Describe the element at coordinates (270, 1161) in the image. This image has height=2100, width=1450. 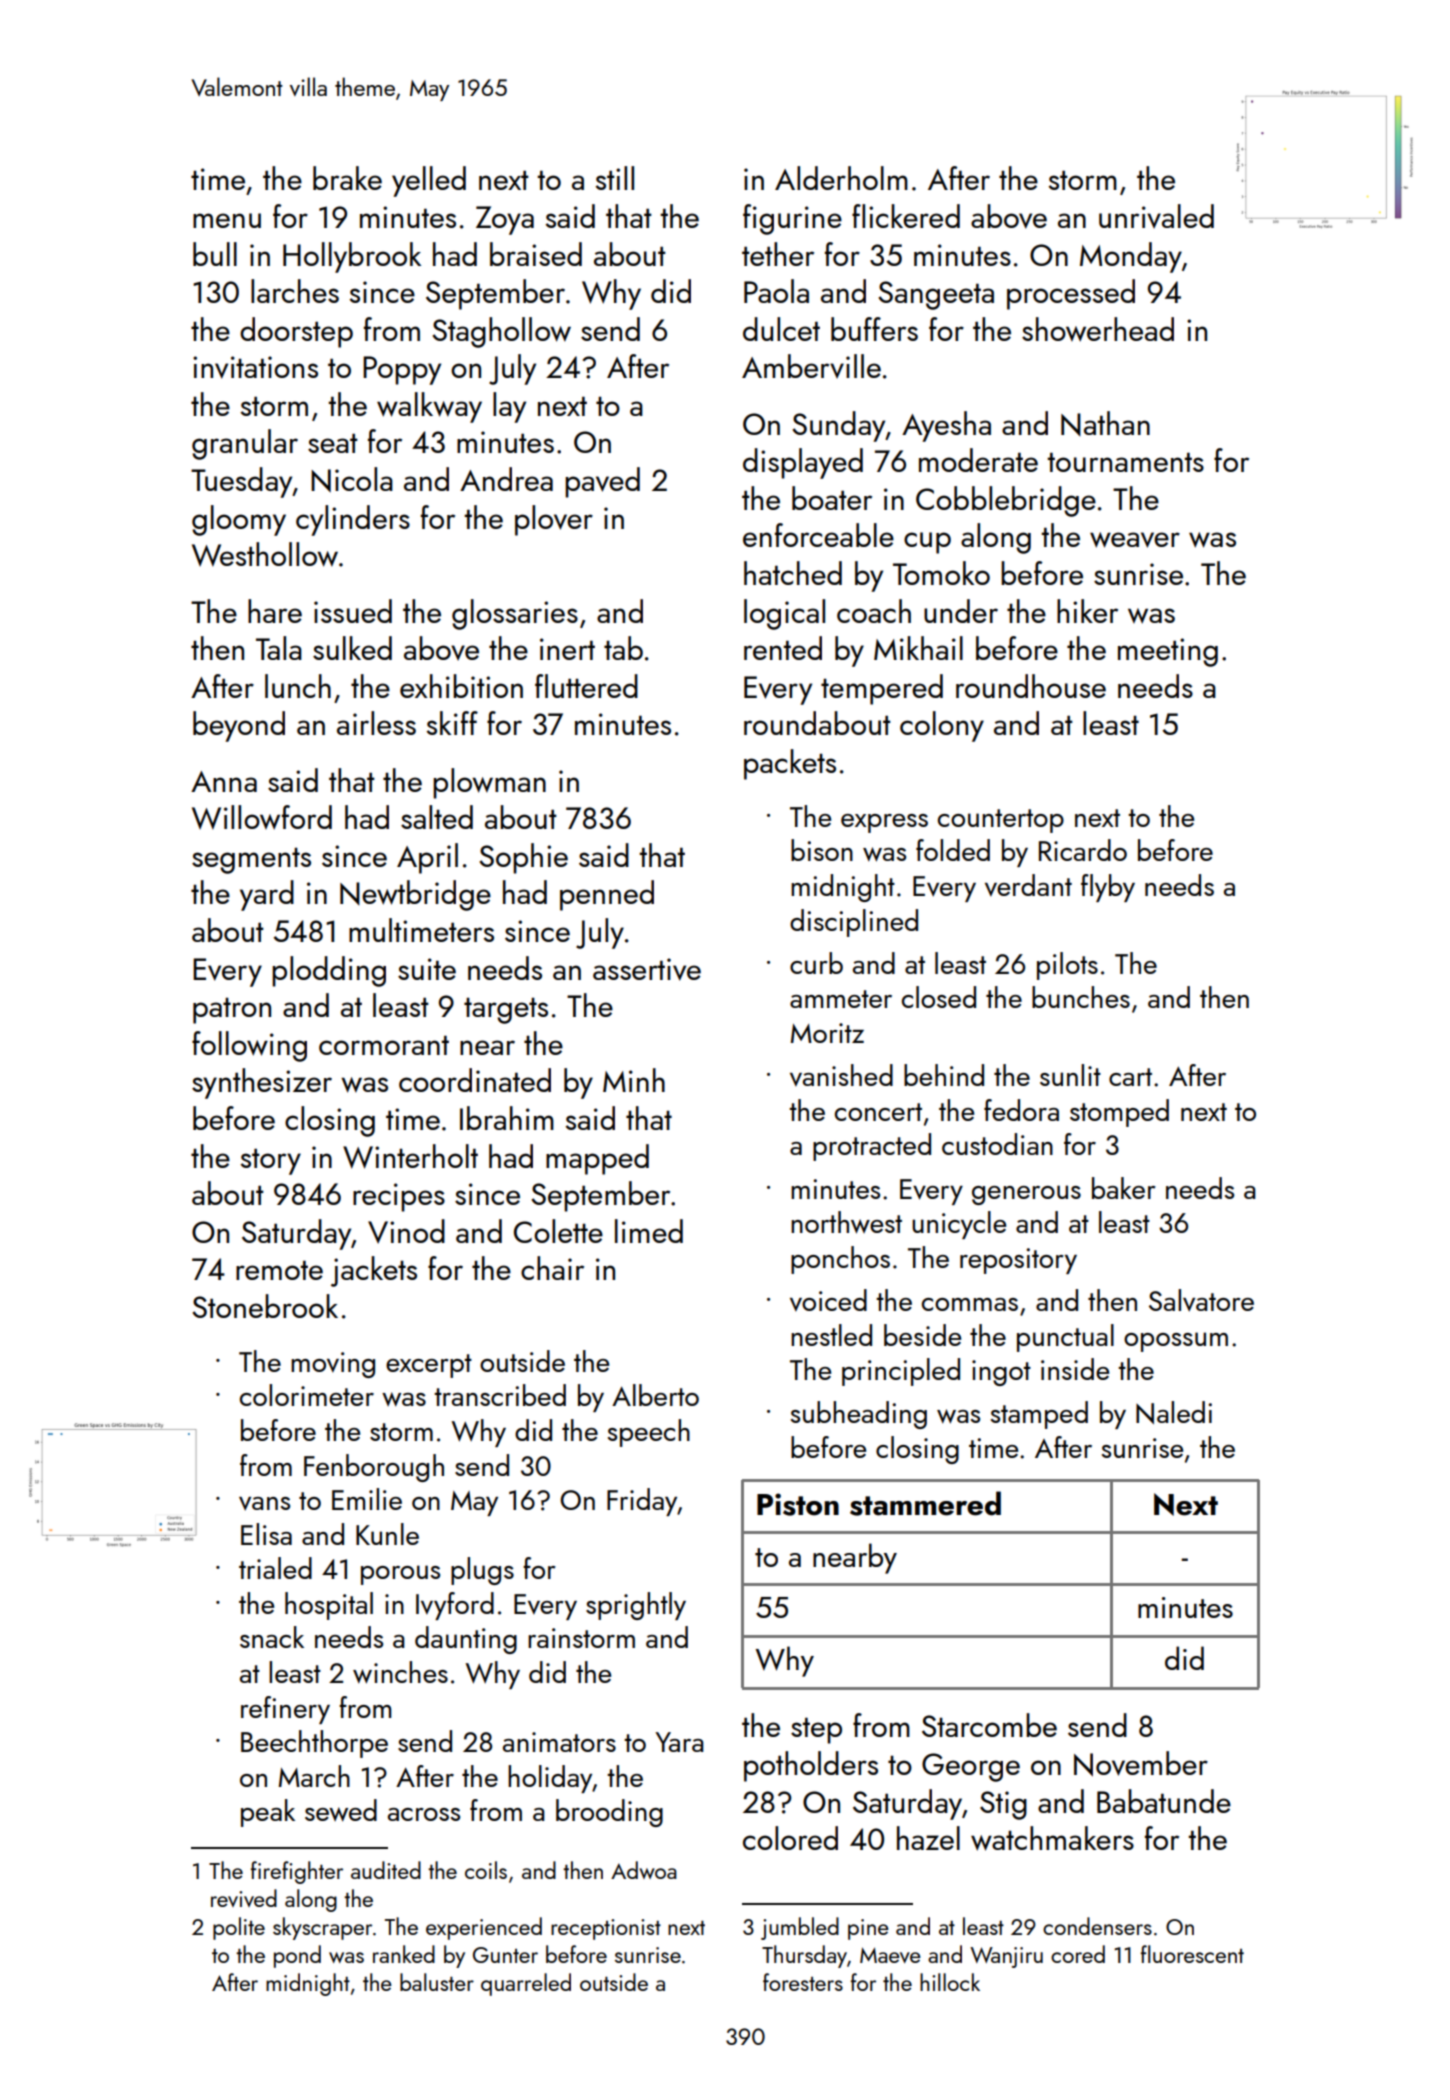
I see `story` at that location.
